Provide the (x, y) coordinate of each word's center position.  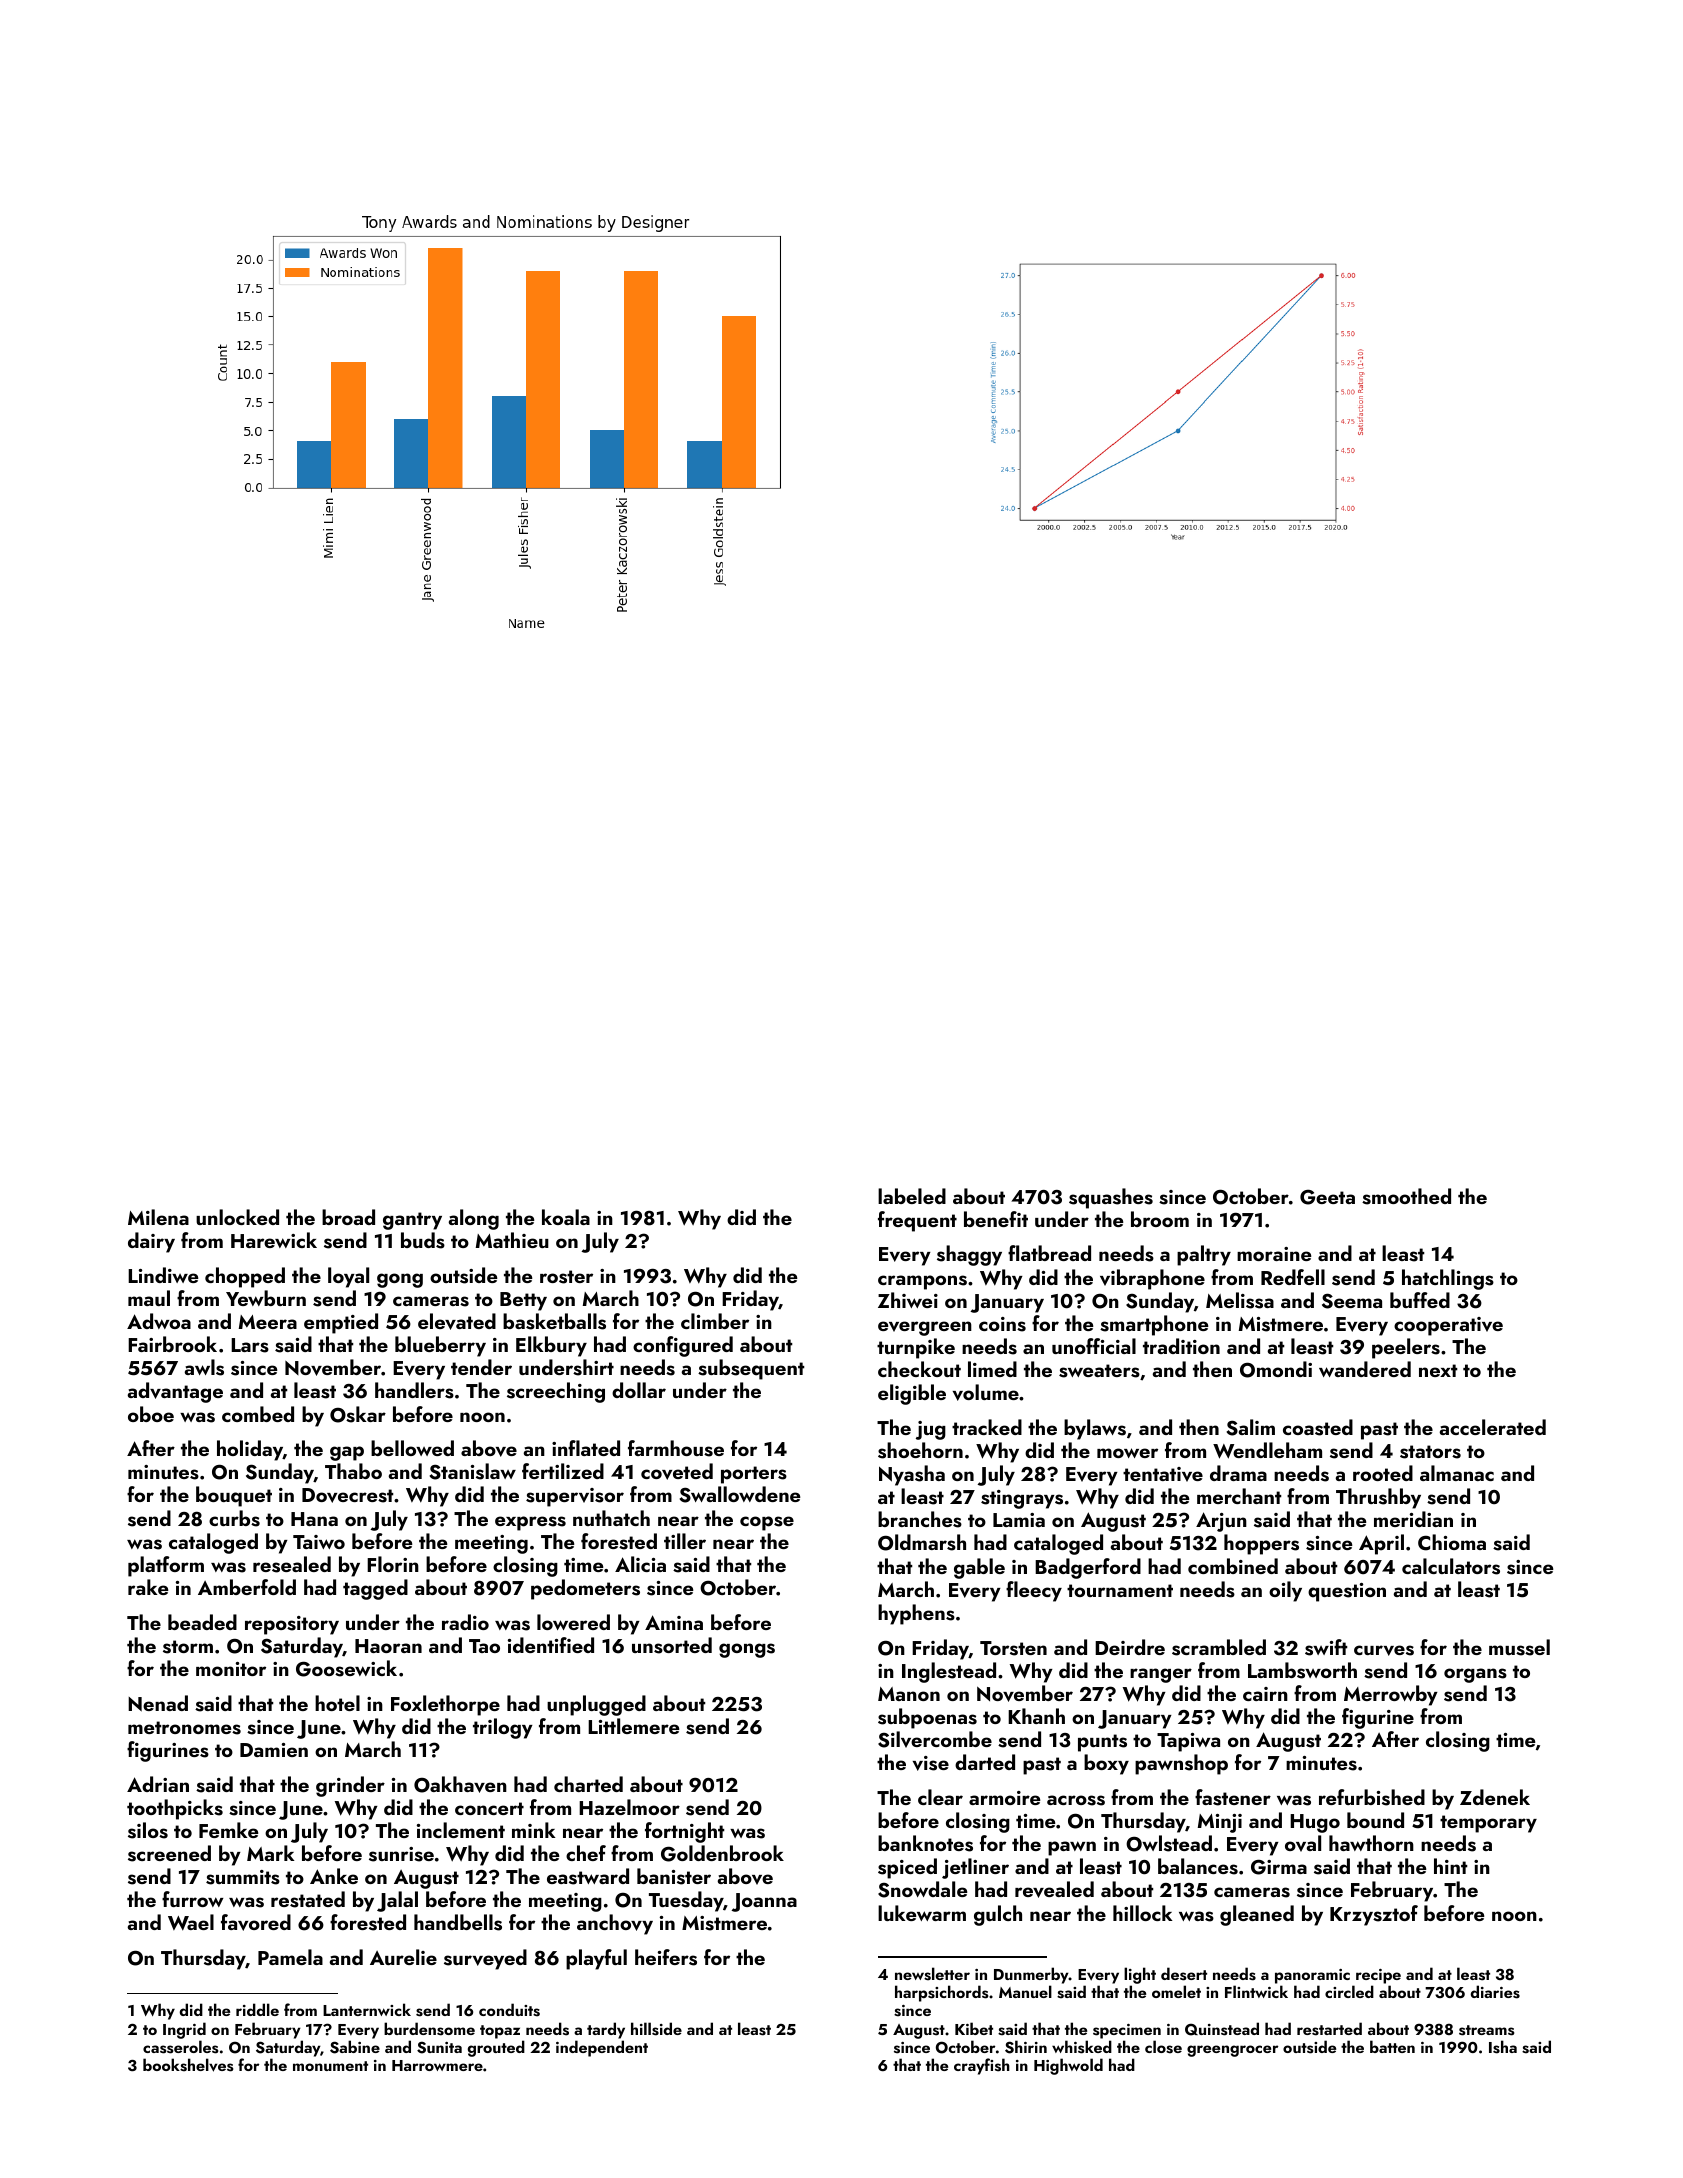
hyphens (916, 1614)
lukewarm (922, 1913)
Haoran (388, 1646)
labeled (912, 1196)
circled (1349, 1991)
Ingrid (184, 2030)
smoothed (1406, 1196)
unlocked (237, 1217)
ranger (1161, 1675)
